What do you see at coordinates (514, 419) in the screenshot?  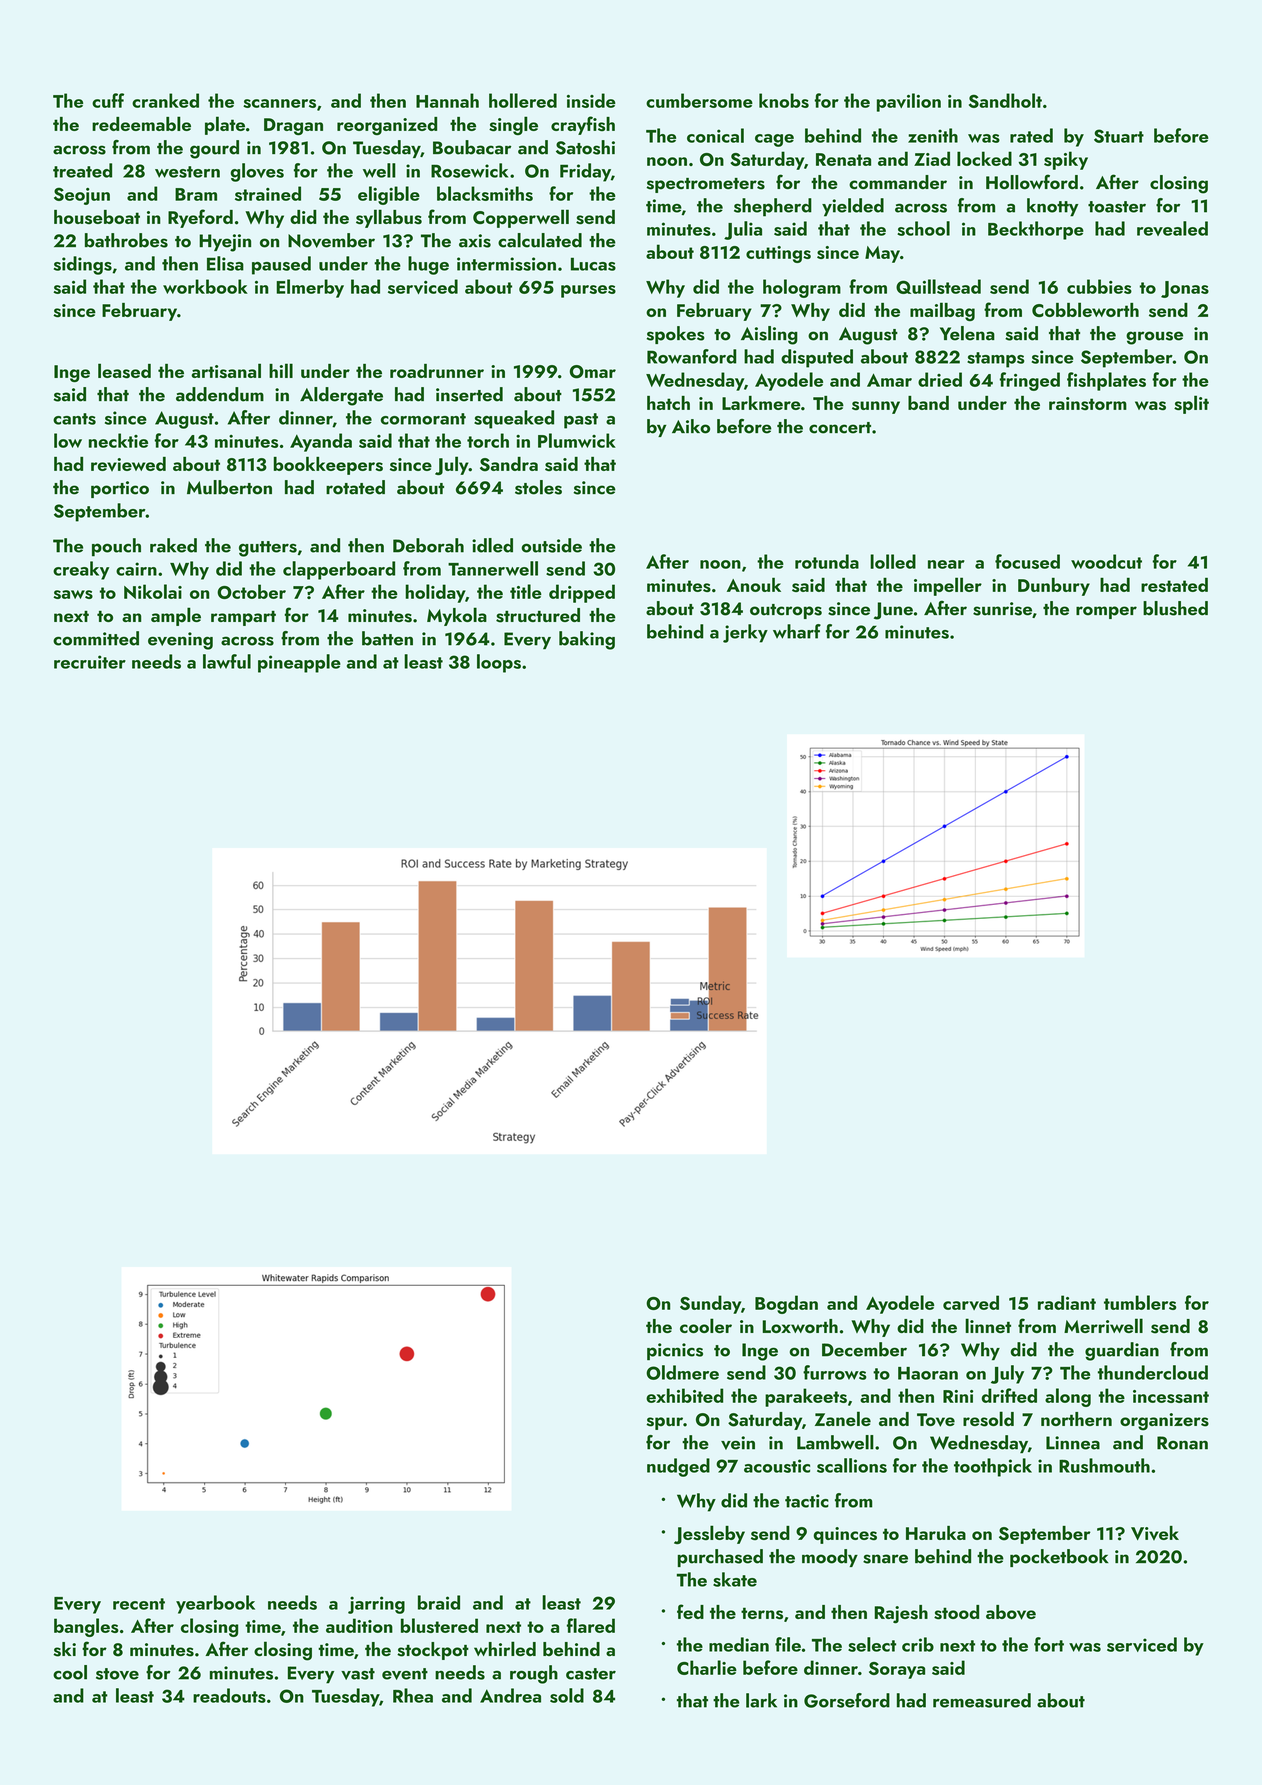 I see `squeaked` at bounding box center [514, 419].
